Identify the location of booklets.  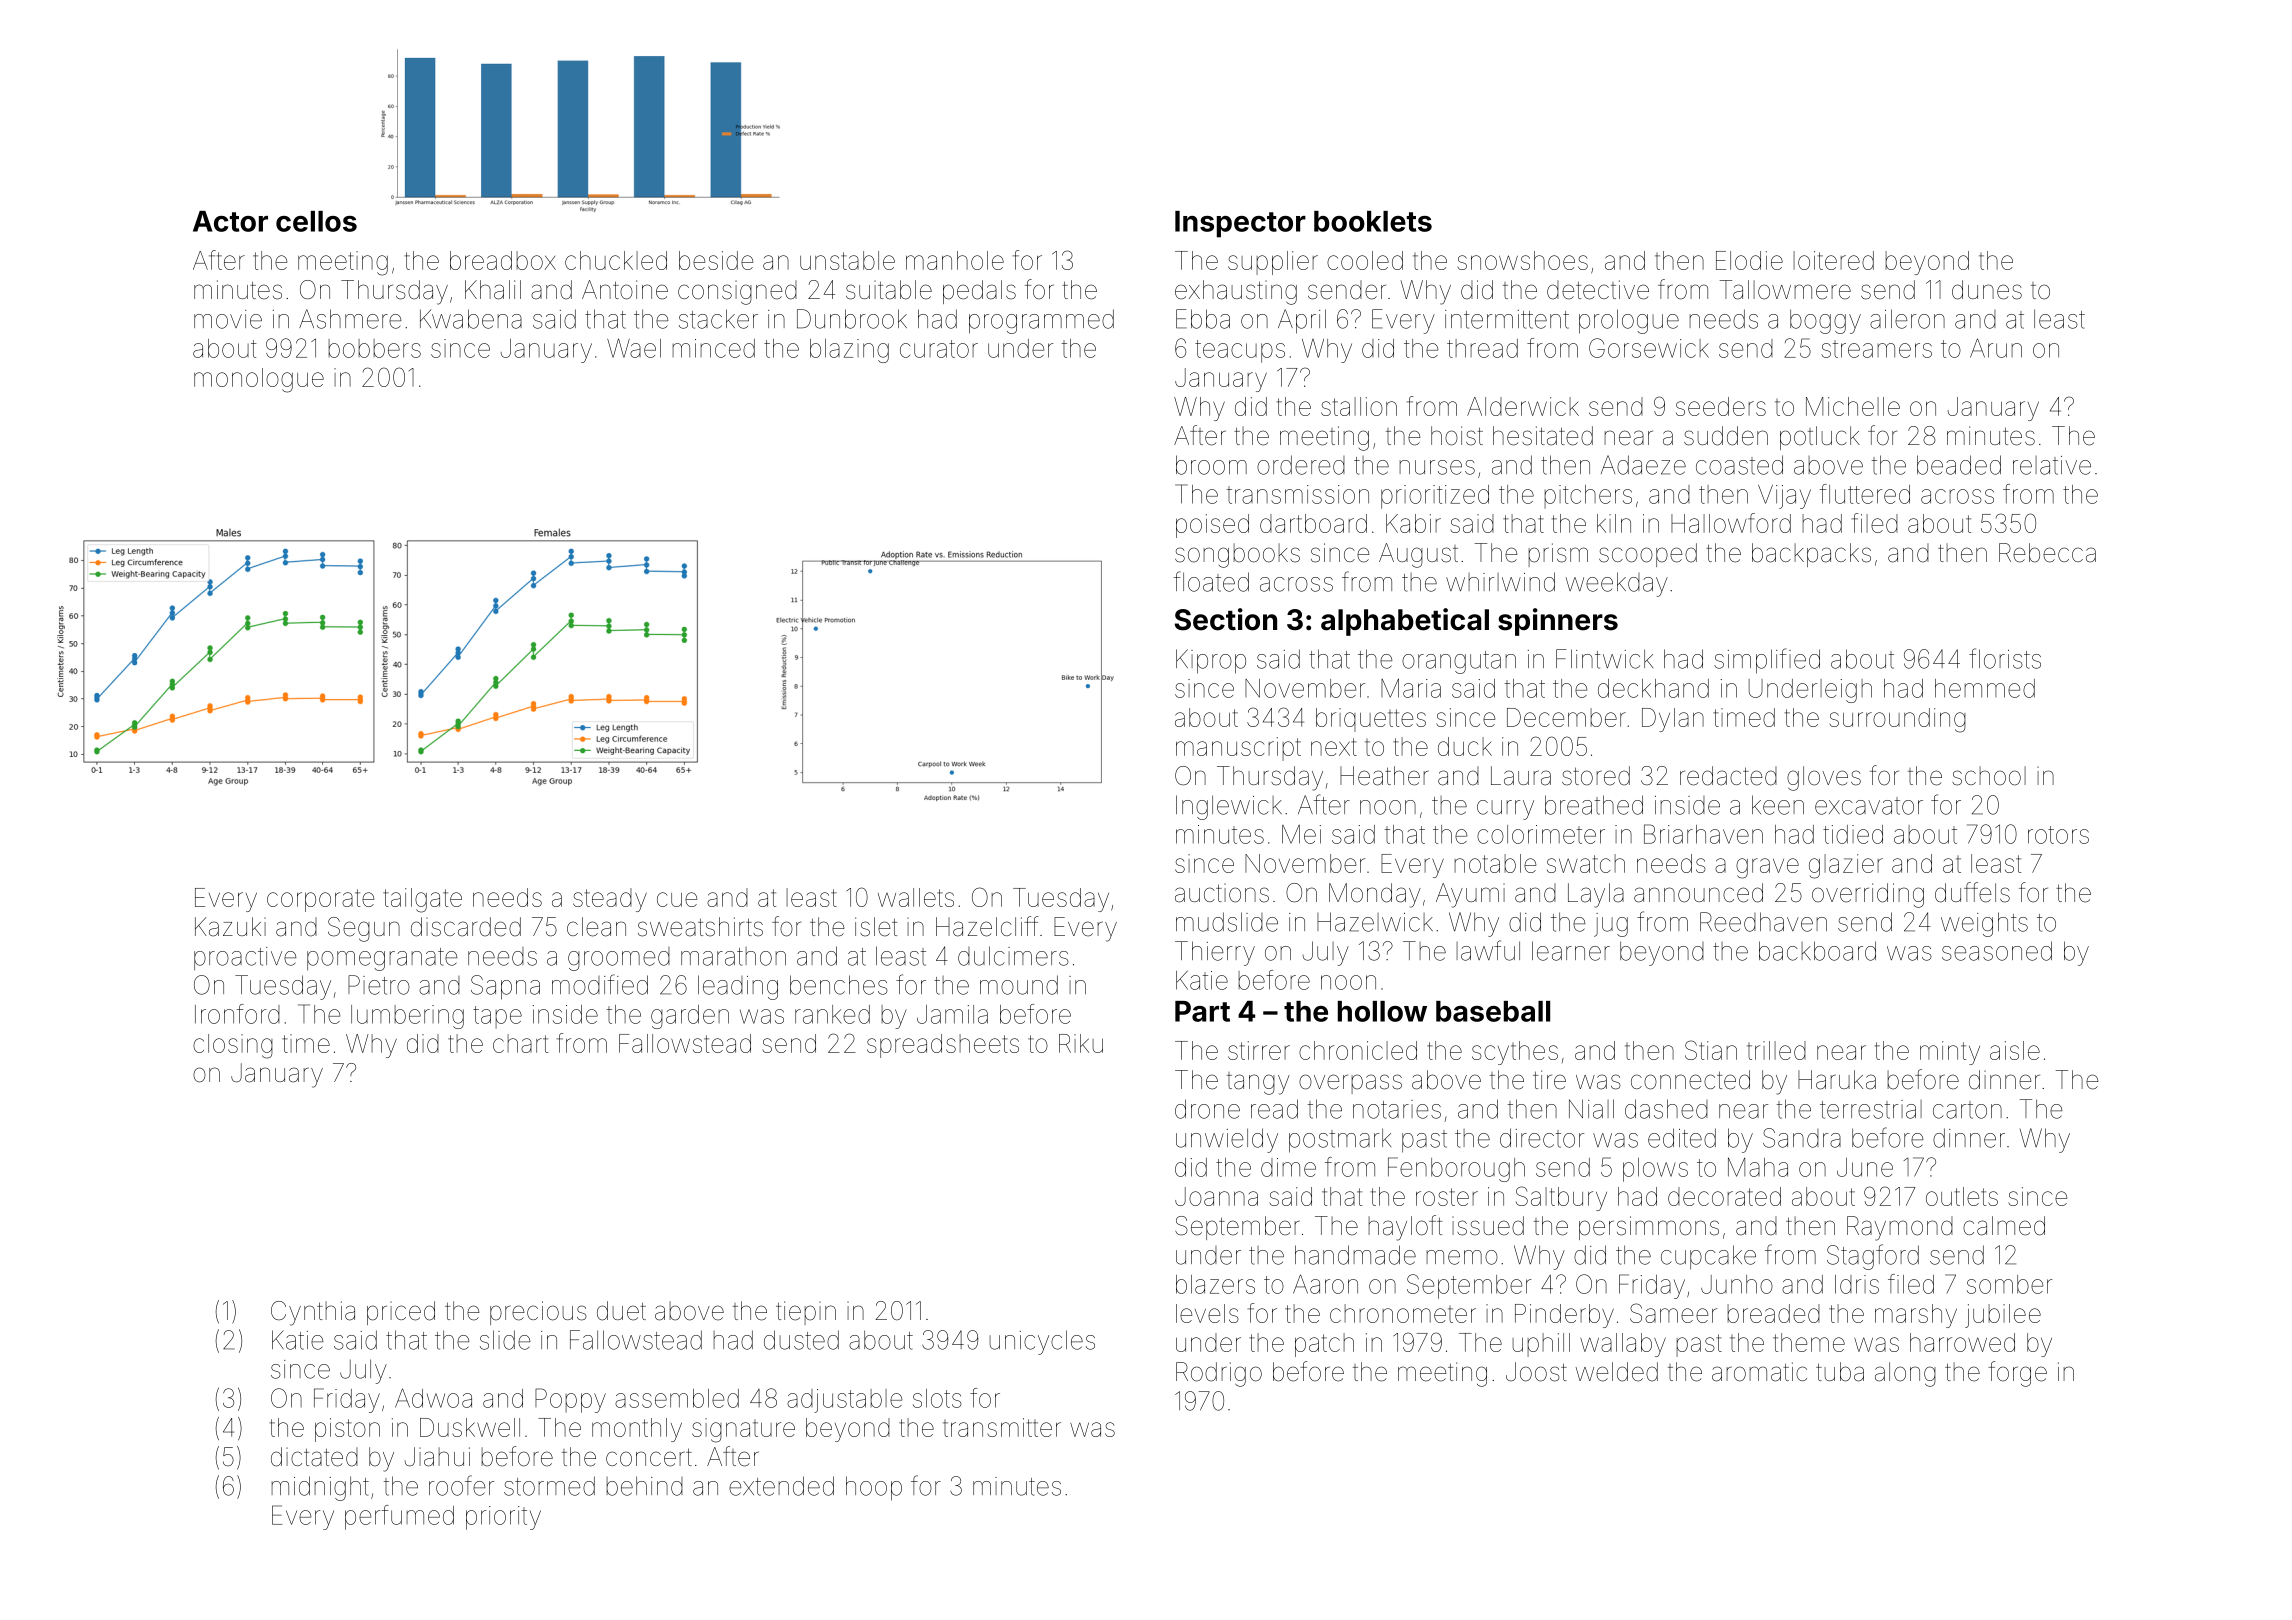
(1373, 221).
